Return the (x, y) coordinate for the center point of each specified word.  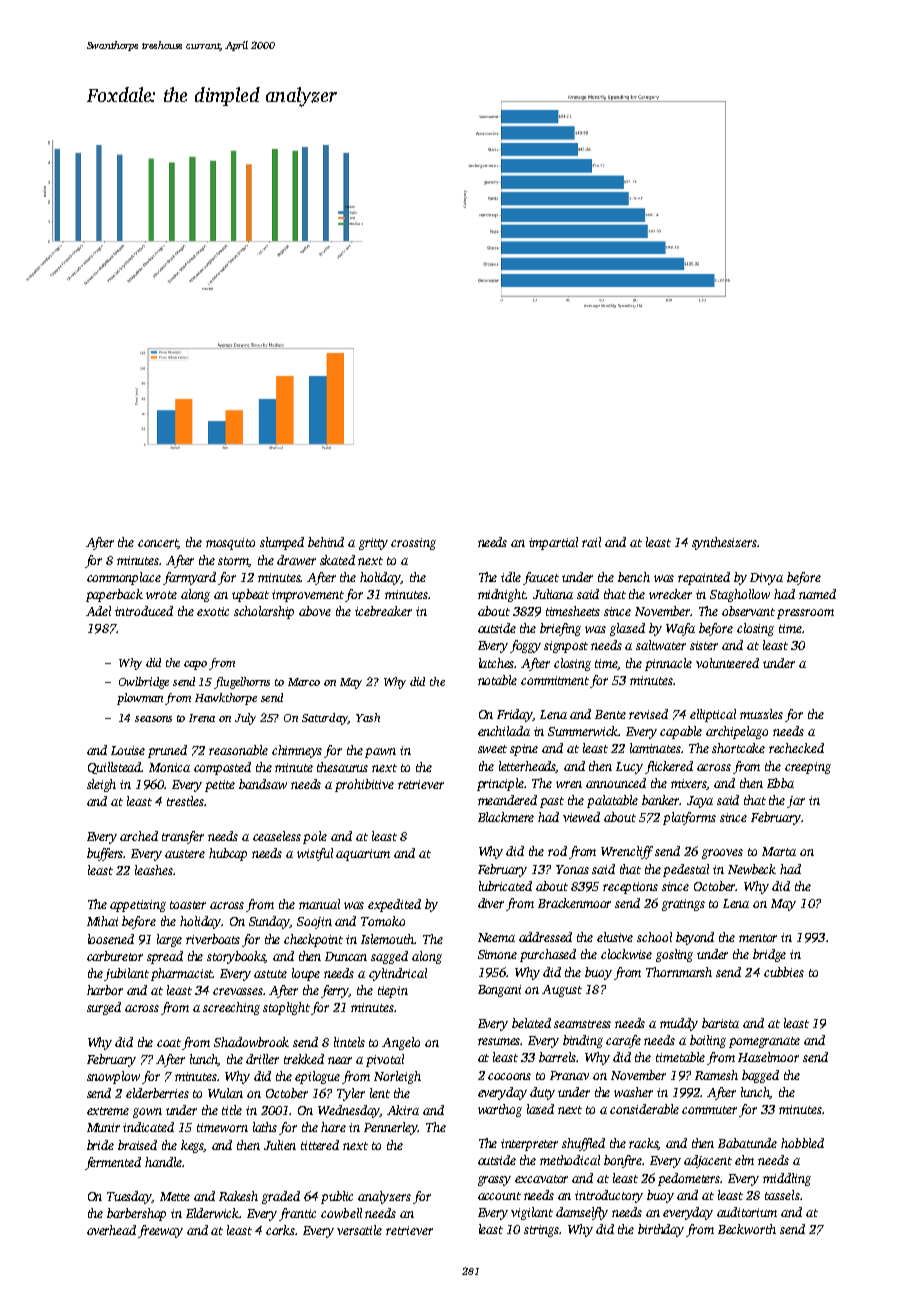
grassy (494, 1181)
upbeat (250, 595)
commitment (555, 680)
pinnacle (668, 664)
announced (616, 783)
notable (497, 680)
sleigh (101, 785)
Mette (175, 1196)
